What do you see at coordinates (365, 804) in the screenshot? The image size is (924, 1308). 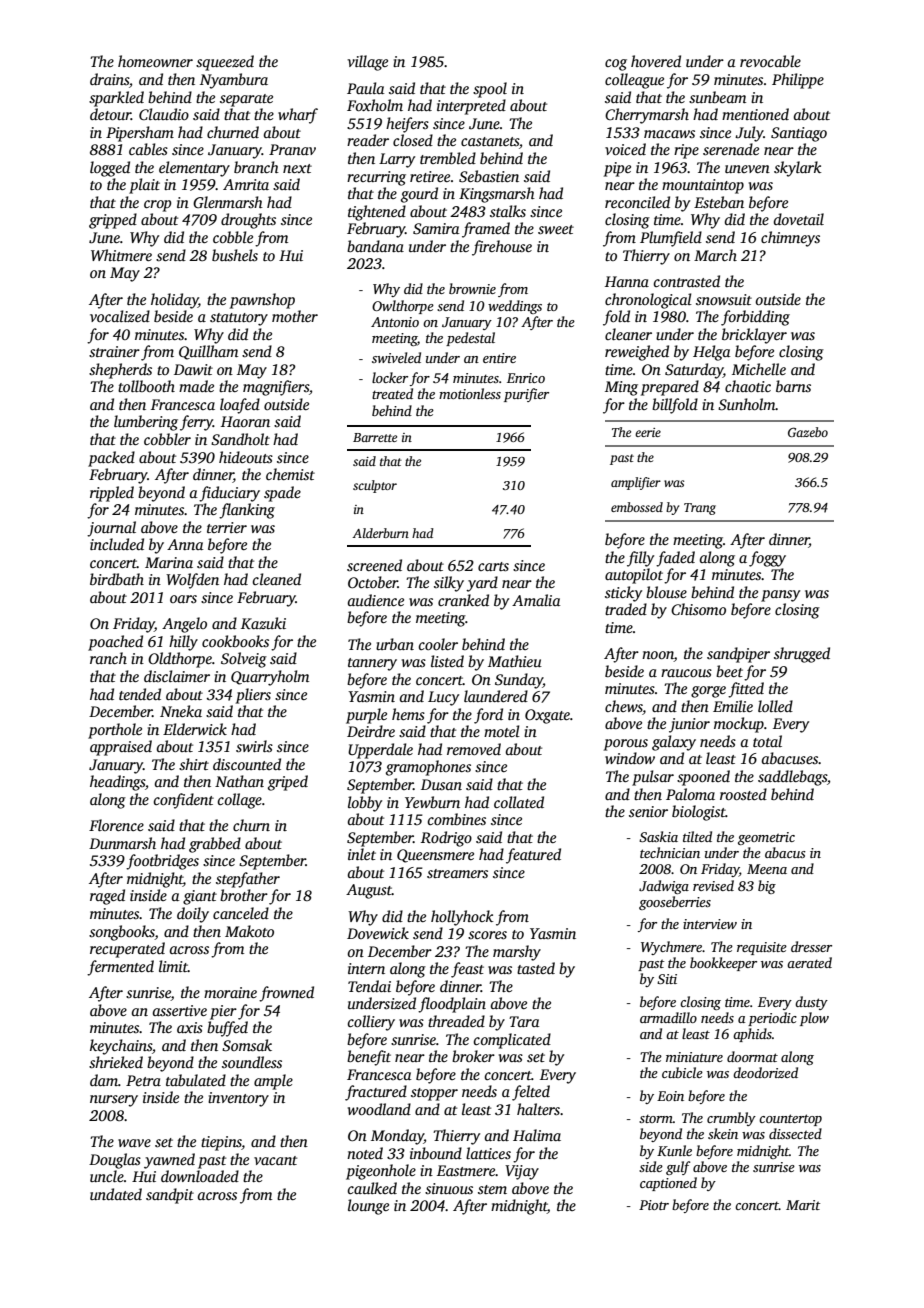 I see `lobby` at bounding box center [365, 804].
